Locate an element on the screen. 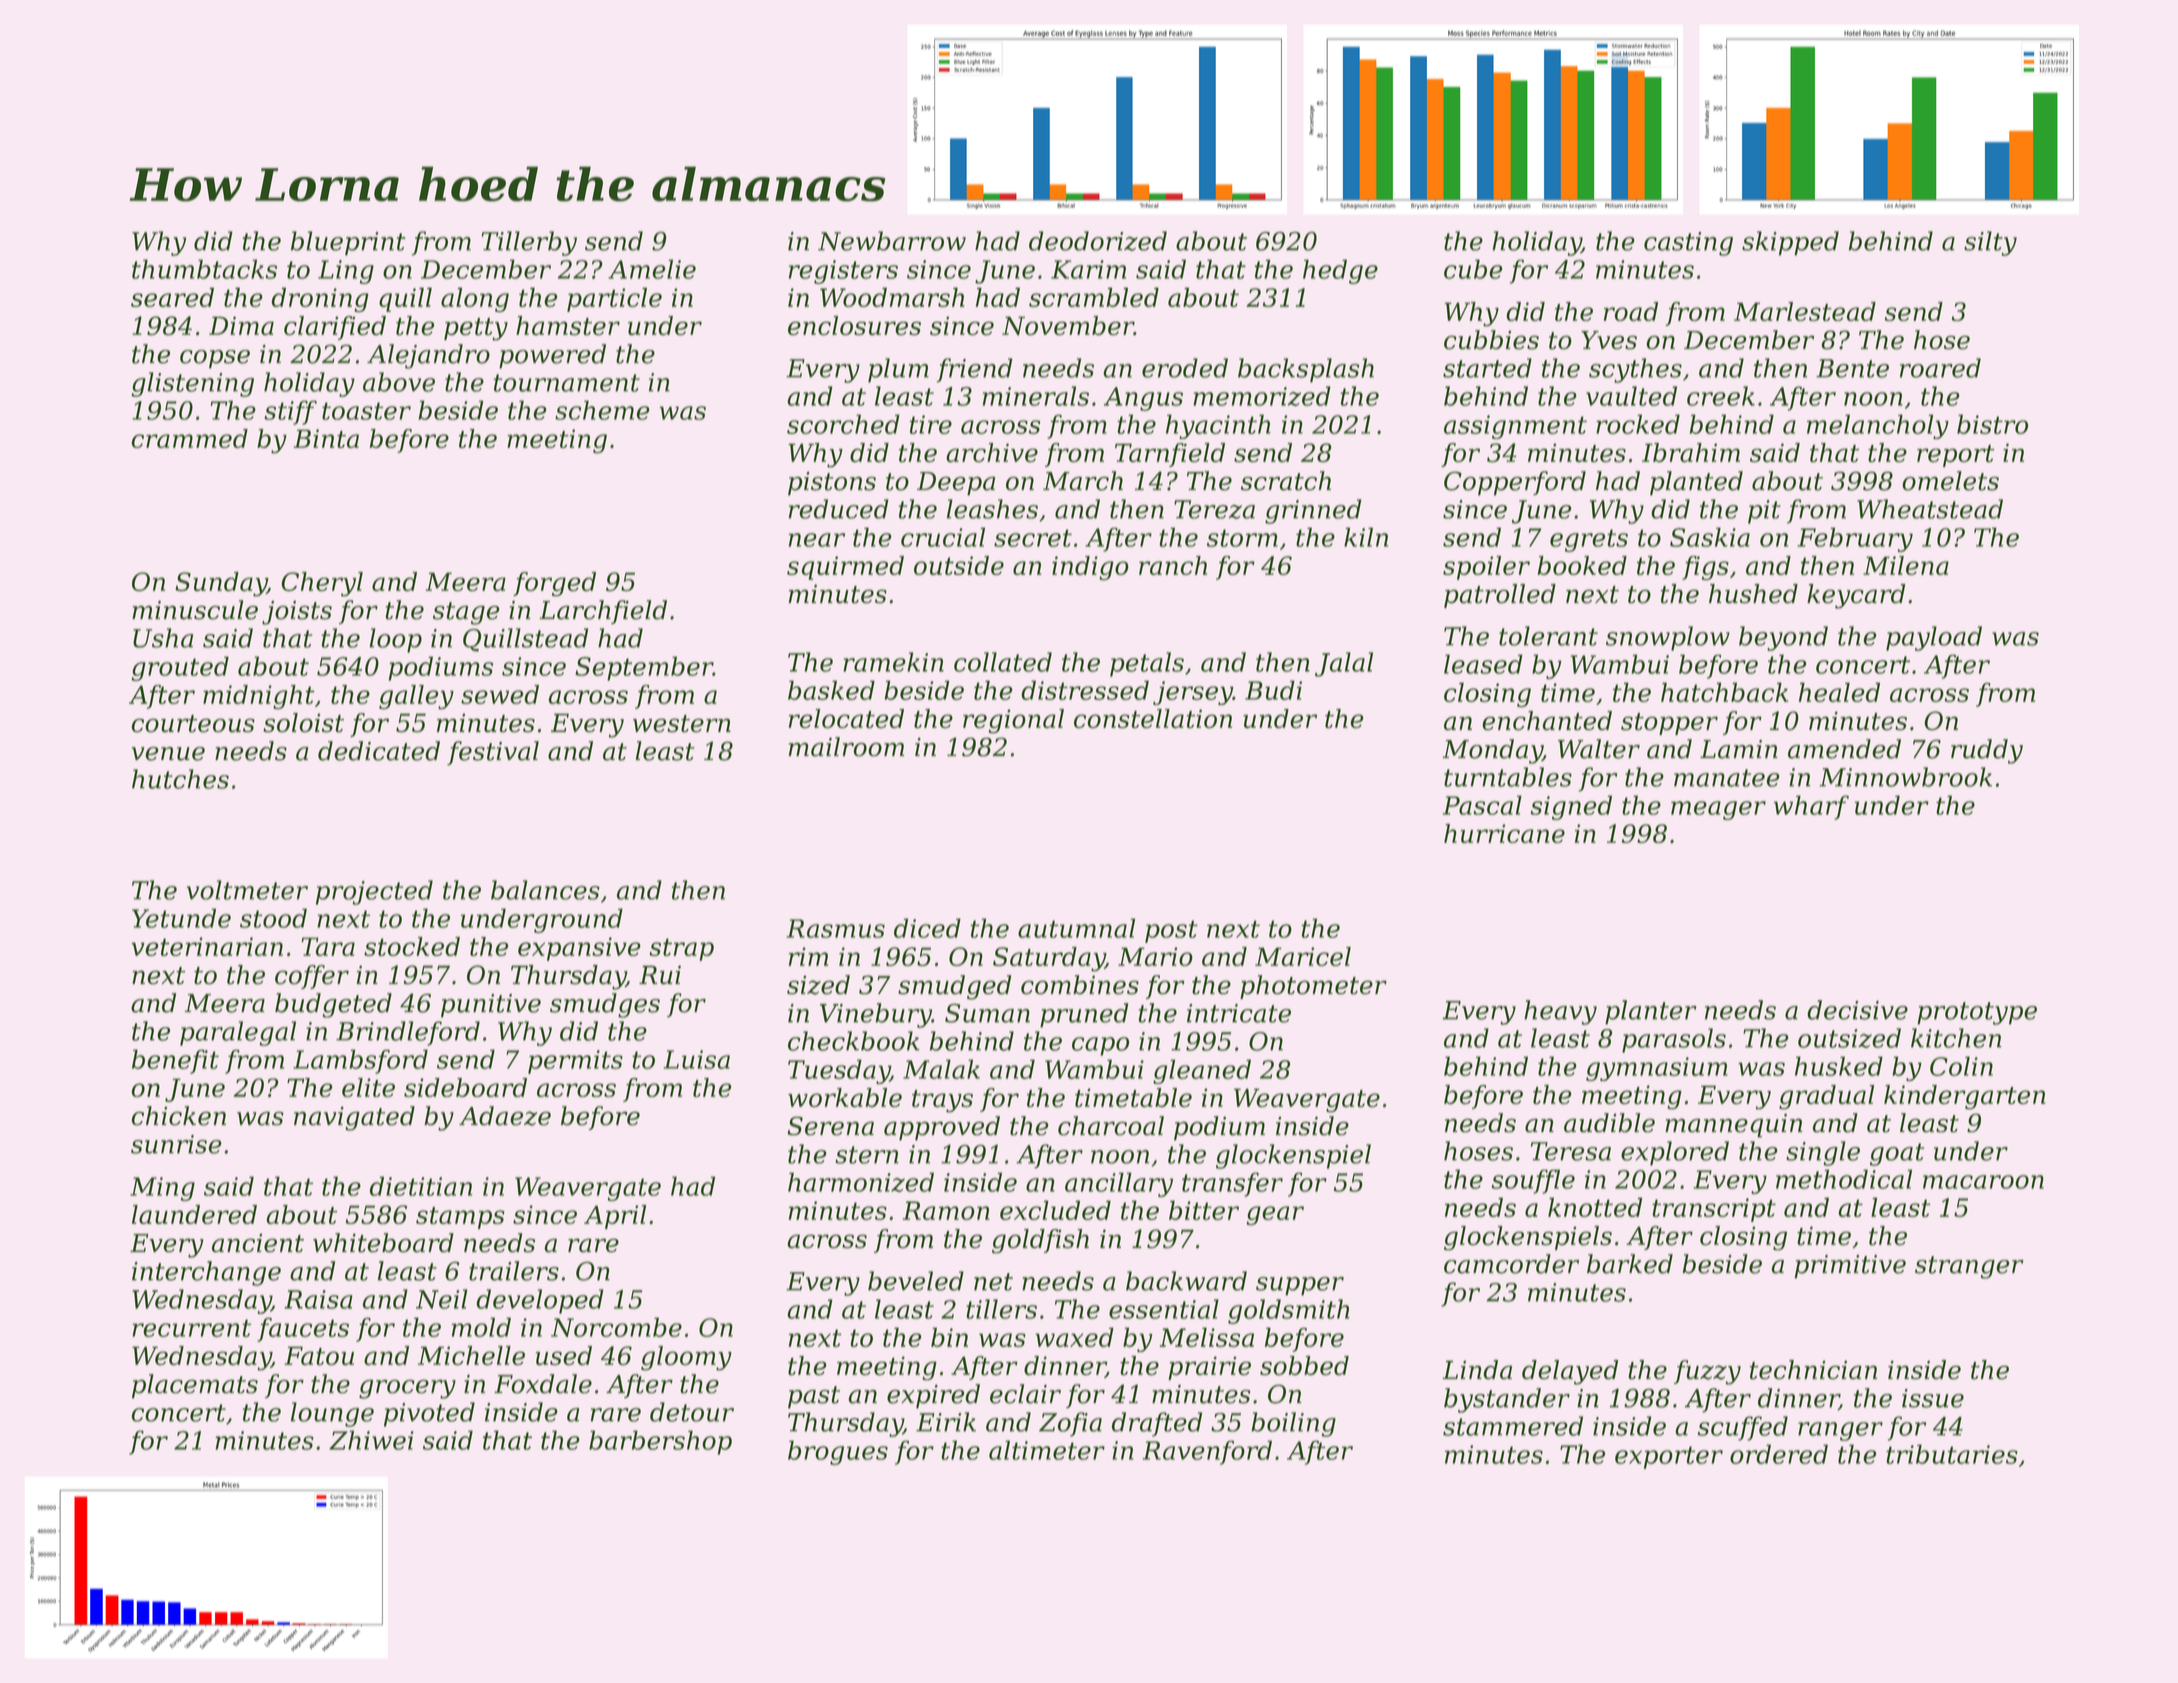  regional is located at coordinates (1013, 721).
